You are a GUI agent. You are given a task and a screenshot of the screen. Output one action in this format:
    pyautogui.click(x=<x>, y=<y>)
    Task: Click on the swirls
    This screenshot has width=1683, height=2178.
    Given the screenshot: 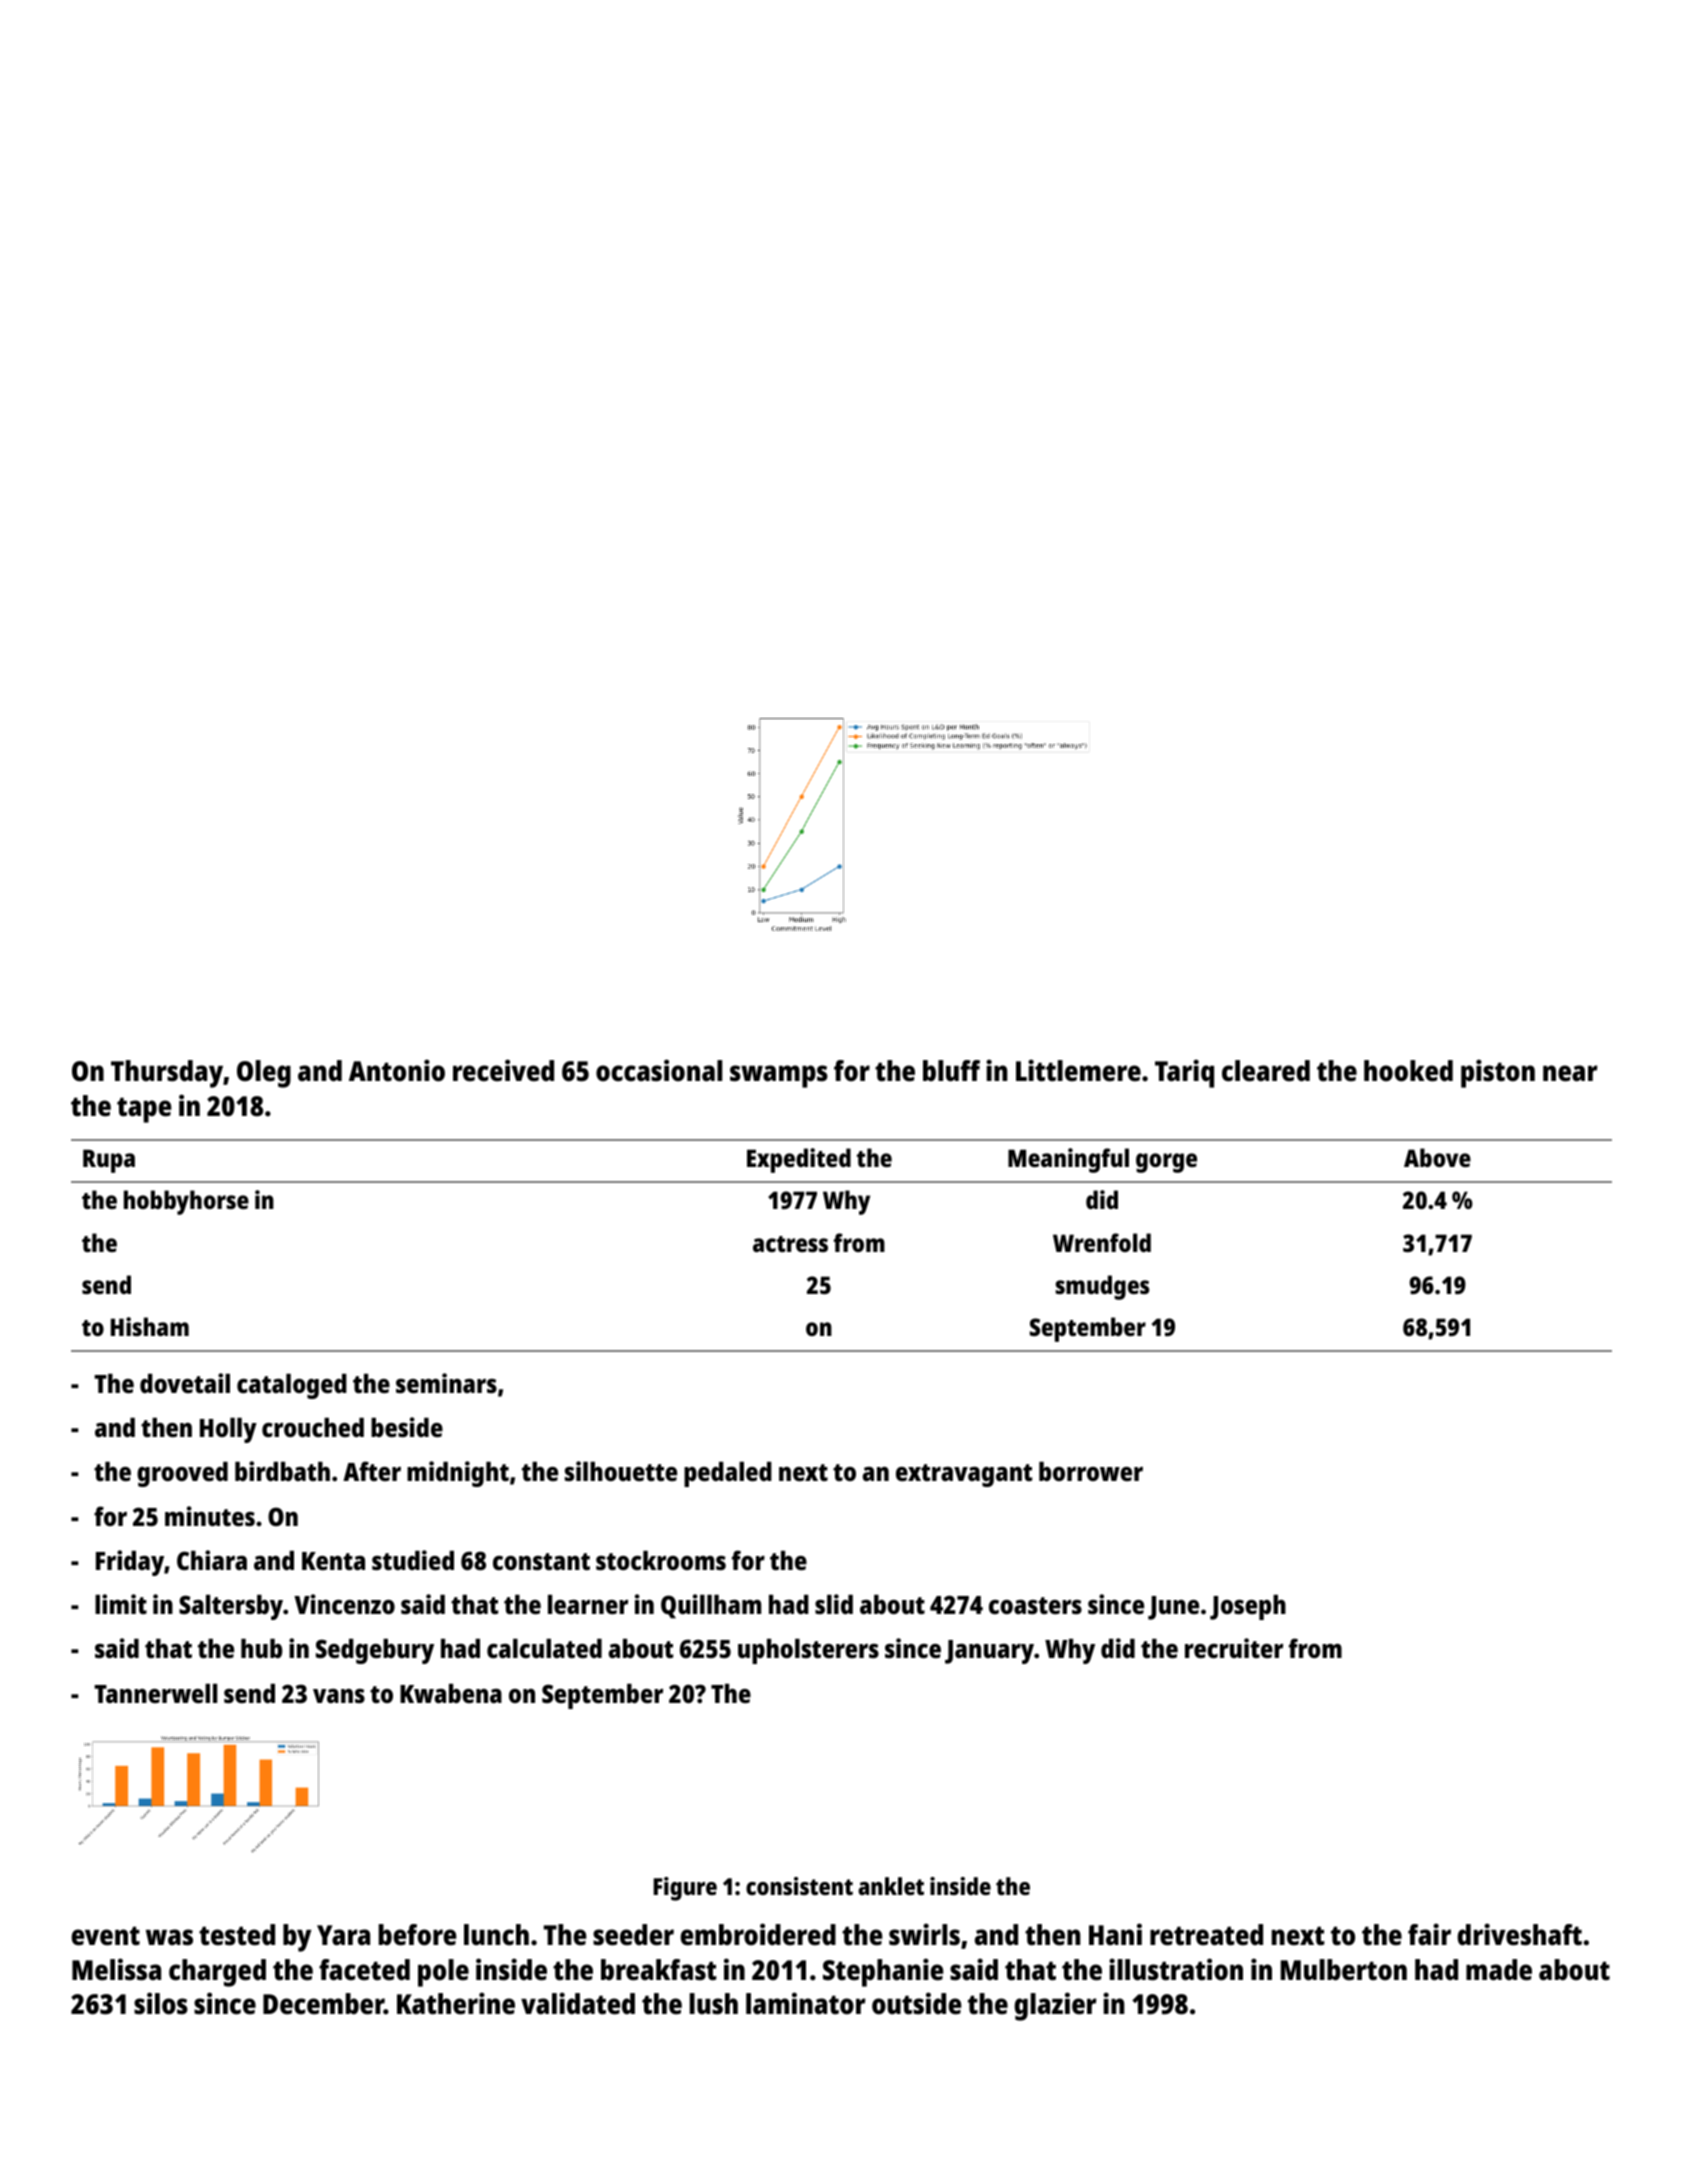 What is the action you would take?
    pyautogui.click(x=924, y=1934)
